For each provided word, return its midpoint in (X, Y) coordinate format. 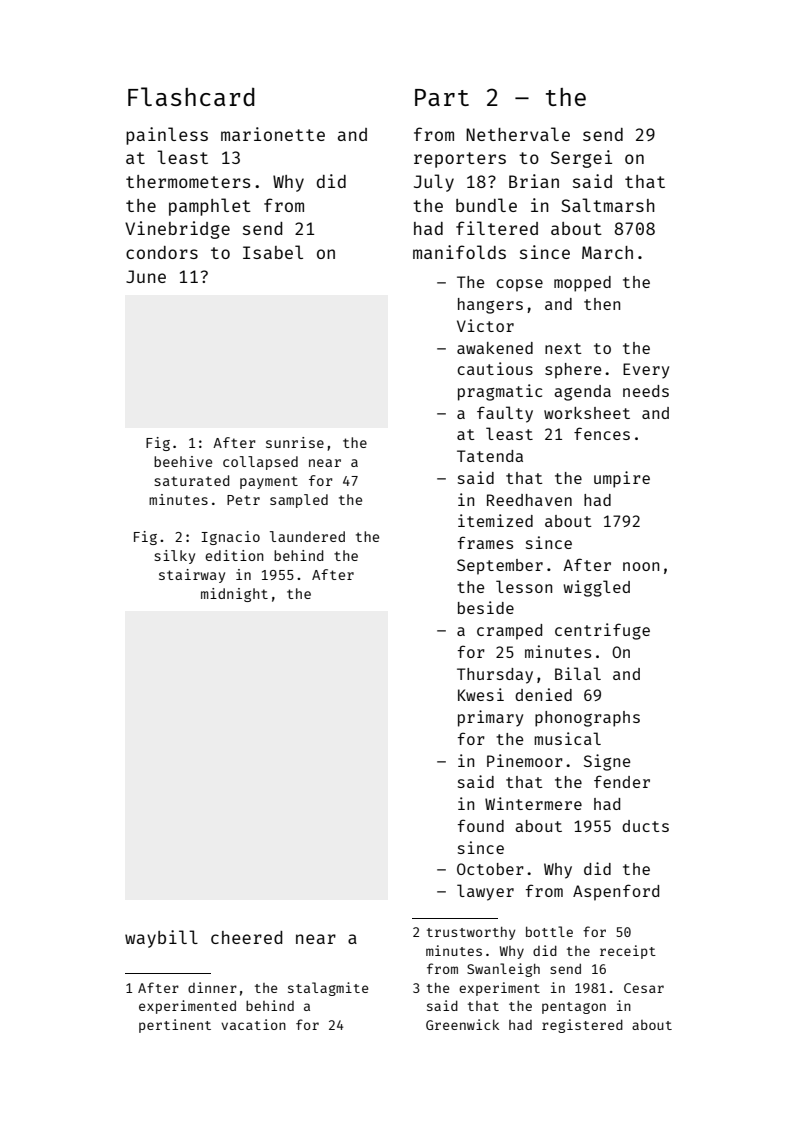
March (607, 252)
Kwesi (481, 694)
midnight (234, 595)
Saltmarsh (608, 205)
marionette (273, 134)
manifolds (459, 252)
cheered (246, 937)
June (146, 276)
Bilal (578, 673)
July (434, 183)
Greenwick (462, 1024)
